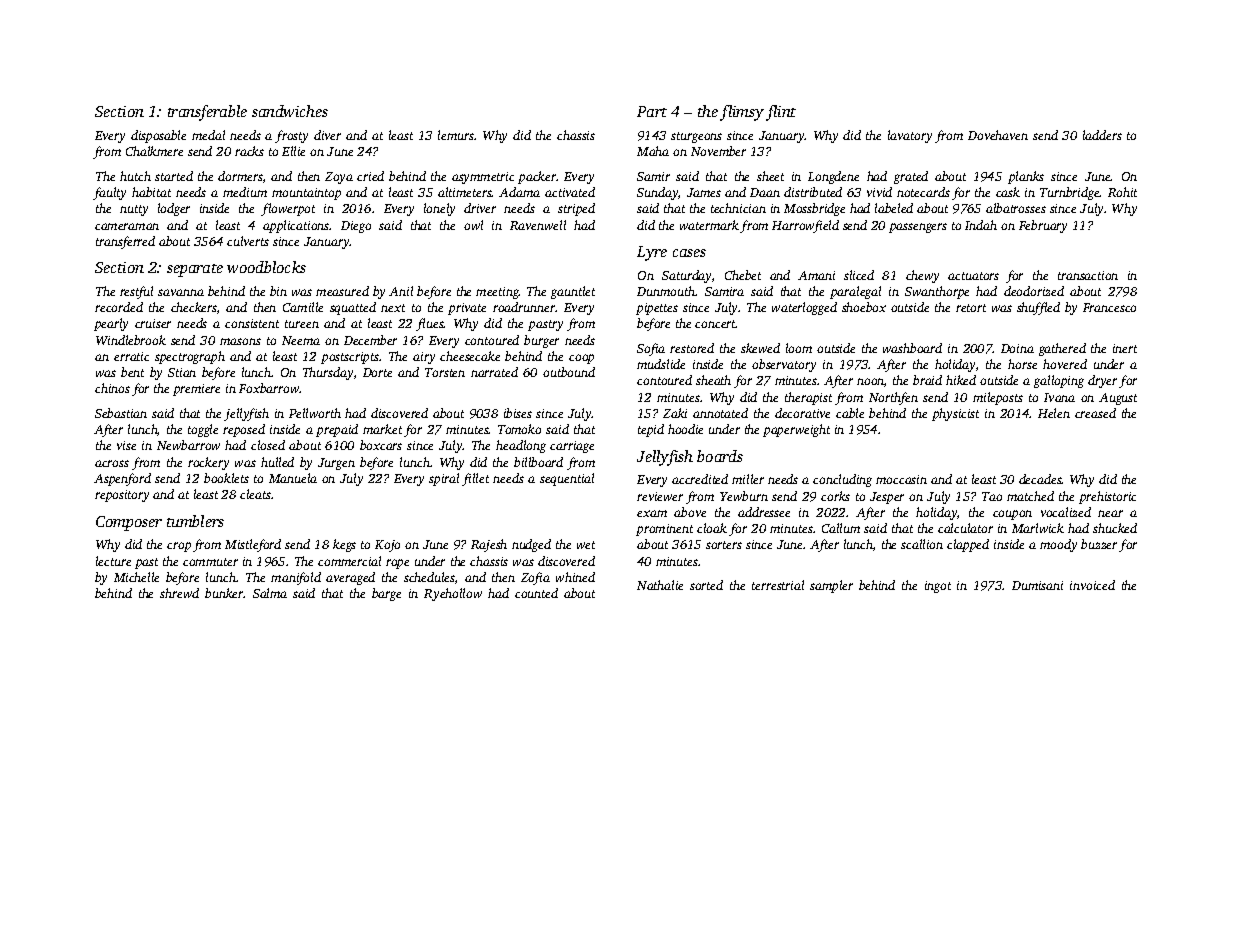 The width and height of the screenshot is (1233, 952). What do you see at coordinates (444, 479) in the screenshot?
I see `spiral` at bounding box center [444, 479].
